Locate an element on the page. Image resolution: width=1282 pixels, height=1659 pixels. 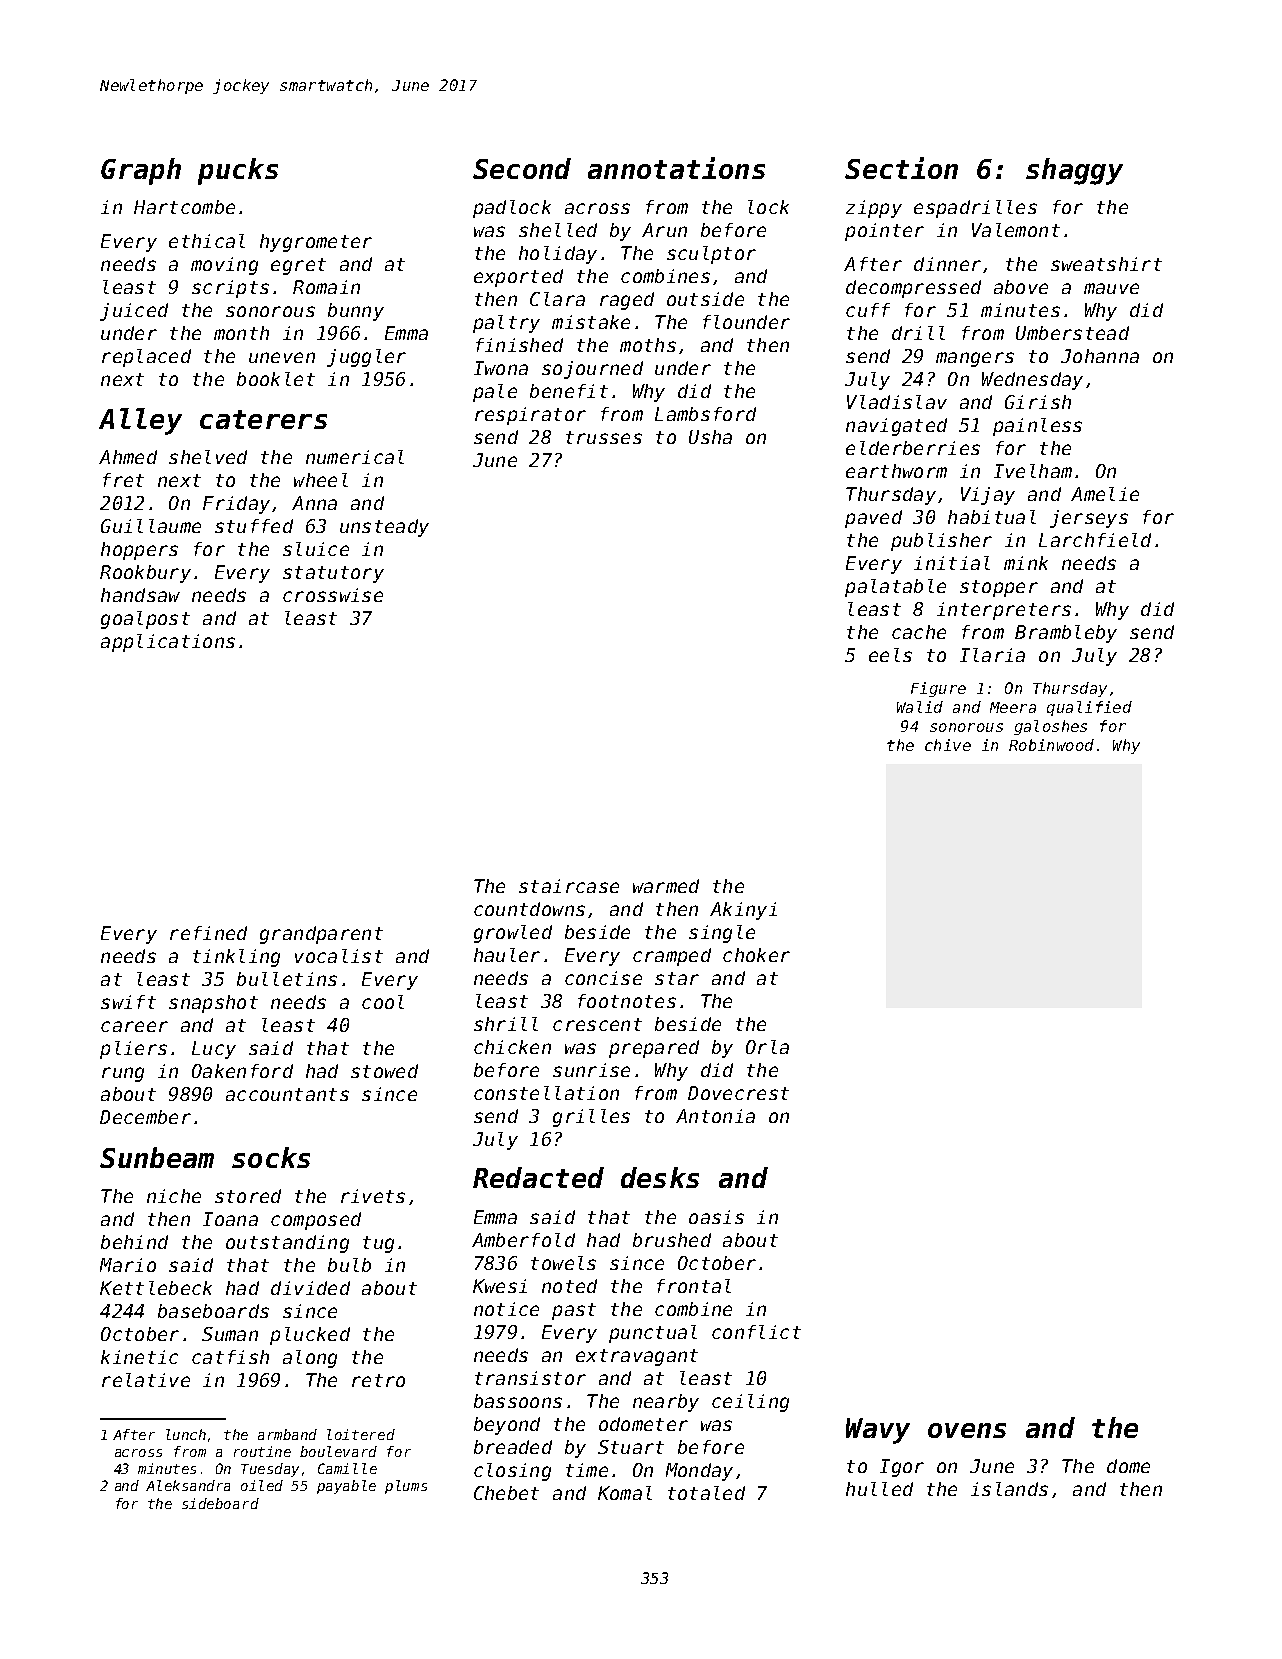
Amelie is located at coordinates (1105, 494).
